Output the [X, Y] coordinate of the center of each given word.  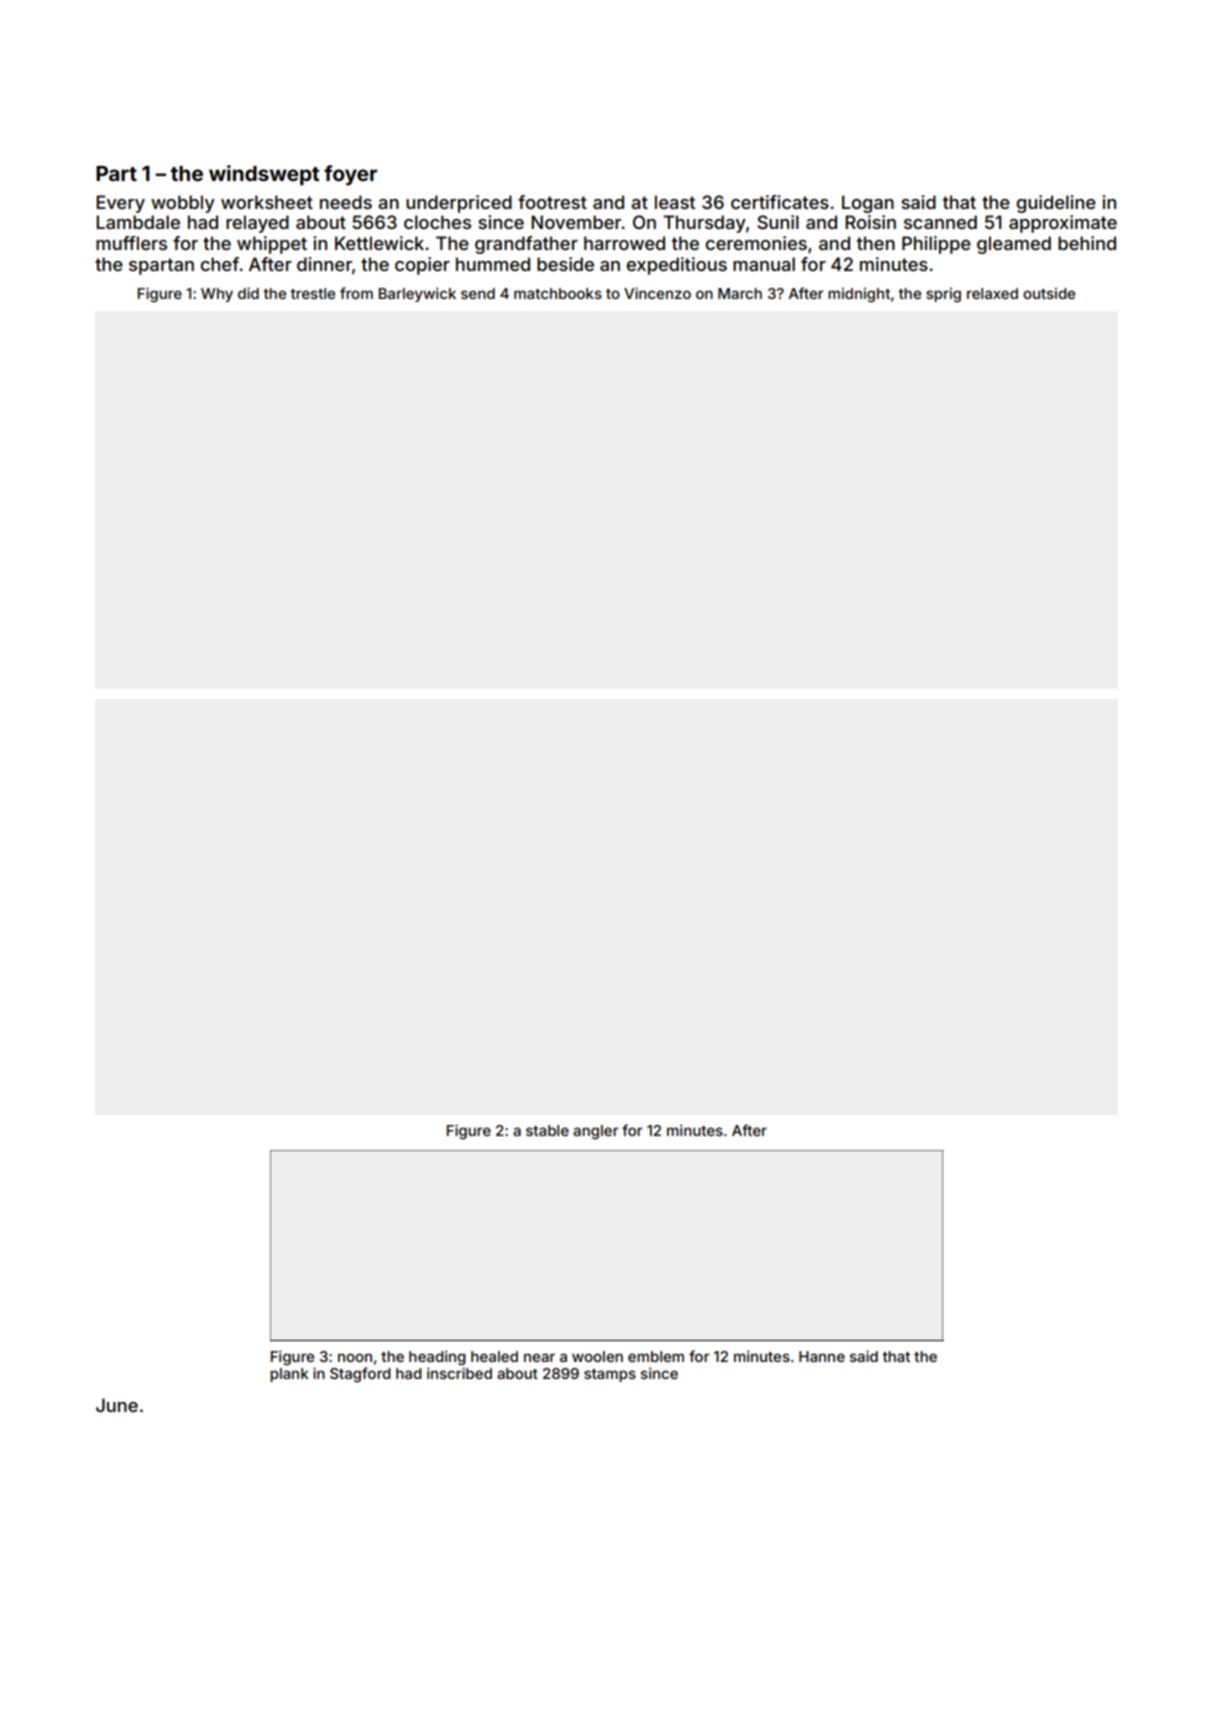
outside [1049, 293]
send [478, 293]
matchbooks [558, 293]
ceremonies [756, 243]
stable [547, 1130]
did [248, 293]
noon [355, 1357]
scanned [940, 222]
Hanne [822, 1356]
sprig [943, 295]
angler [596, 1132]
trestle [312, 293]
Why [217, 295]
